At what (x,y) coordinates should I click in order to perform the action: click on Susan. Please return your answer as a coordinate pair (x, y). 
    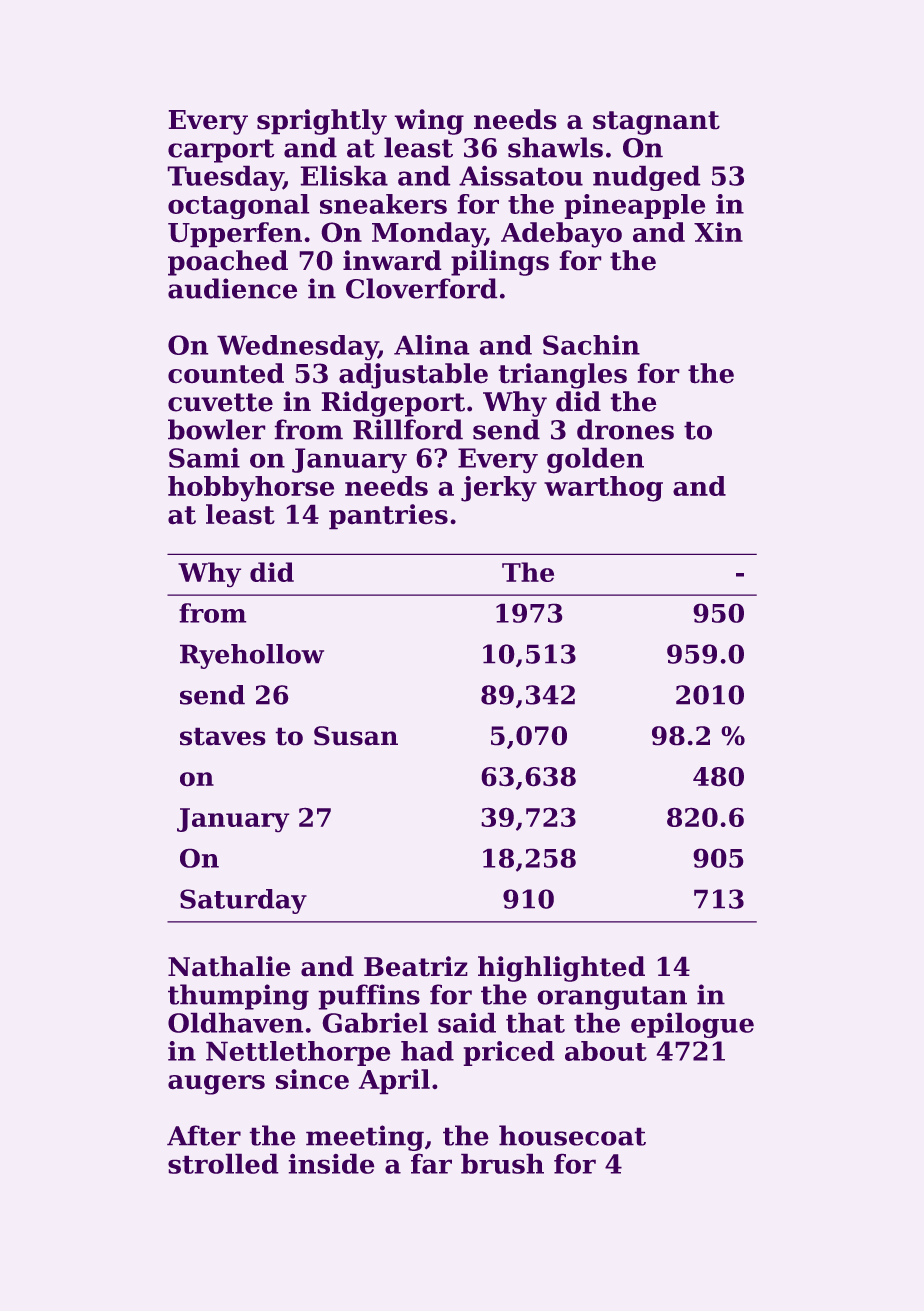
    Looking at the image, I should click on (356, 735).
